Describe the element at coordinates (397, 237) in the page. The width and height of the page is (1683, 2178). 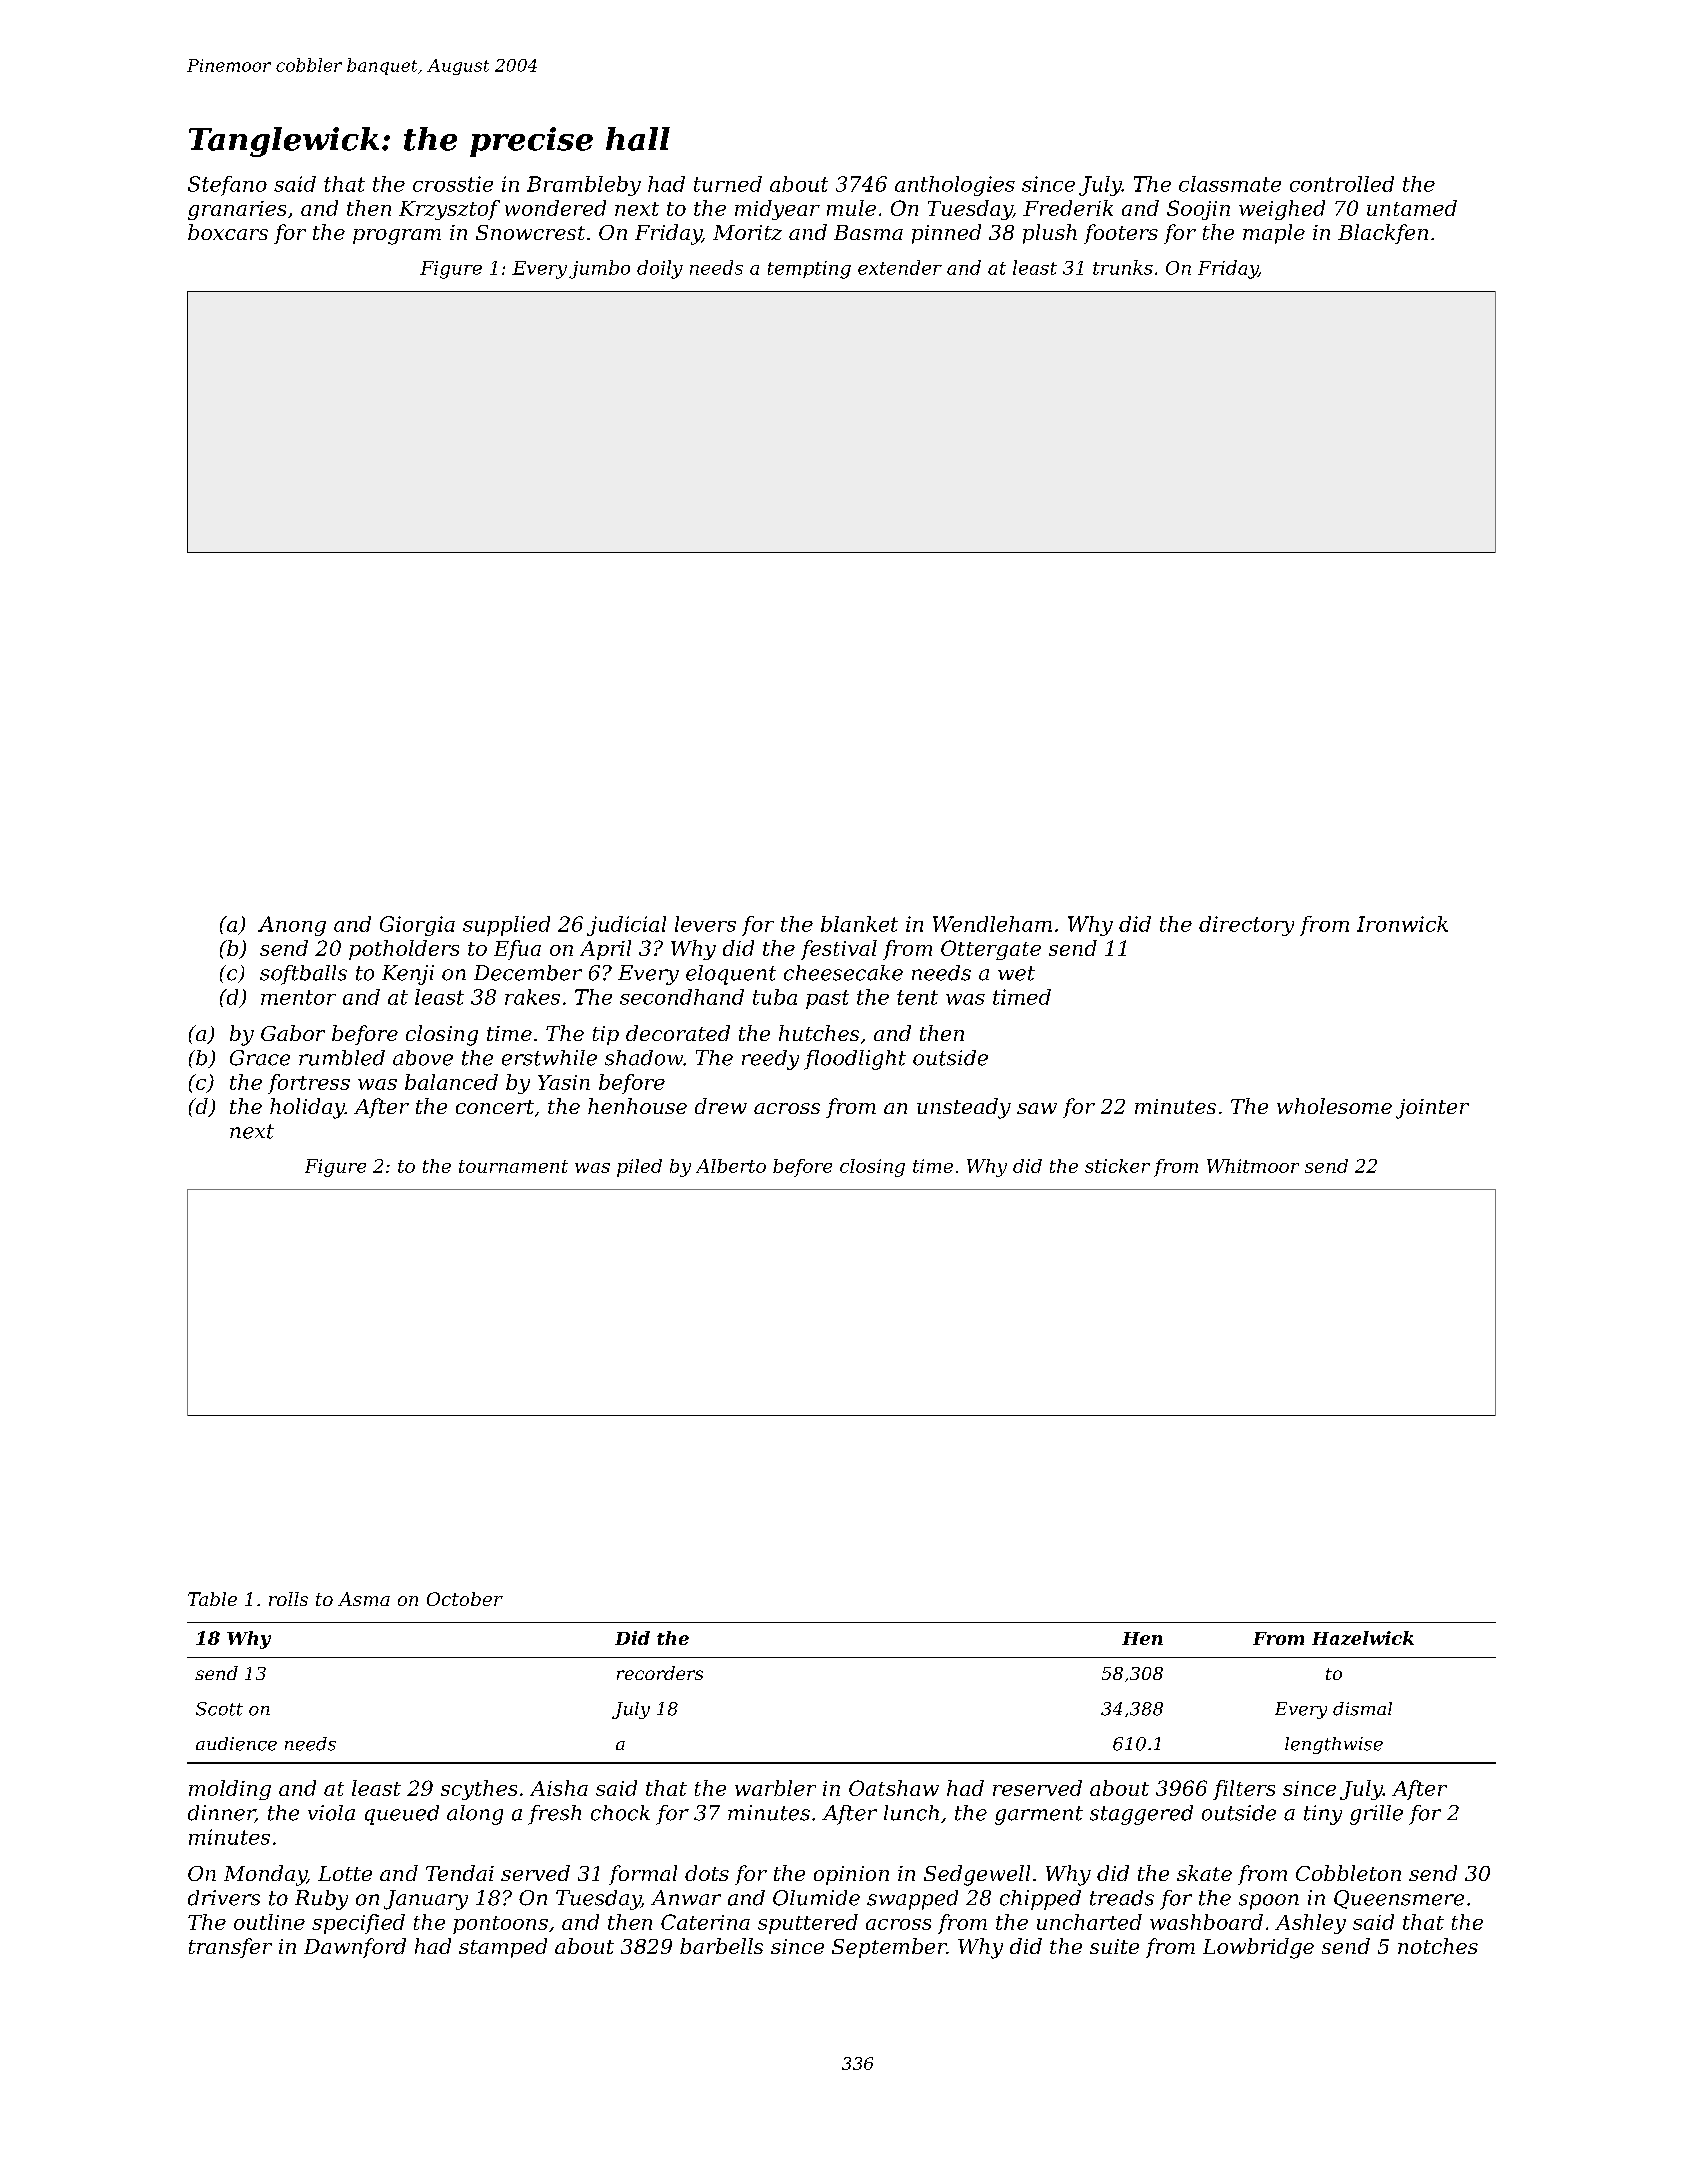
I see `program` at that location.
